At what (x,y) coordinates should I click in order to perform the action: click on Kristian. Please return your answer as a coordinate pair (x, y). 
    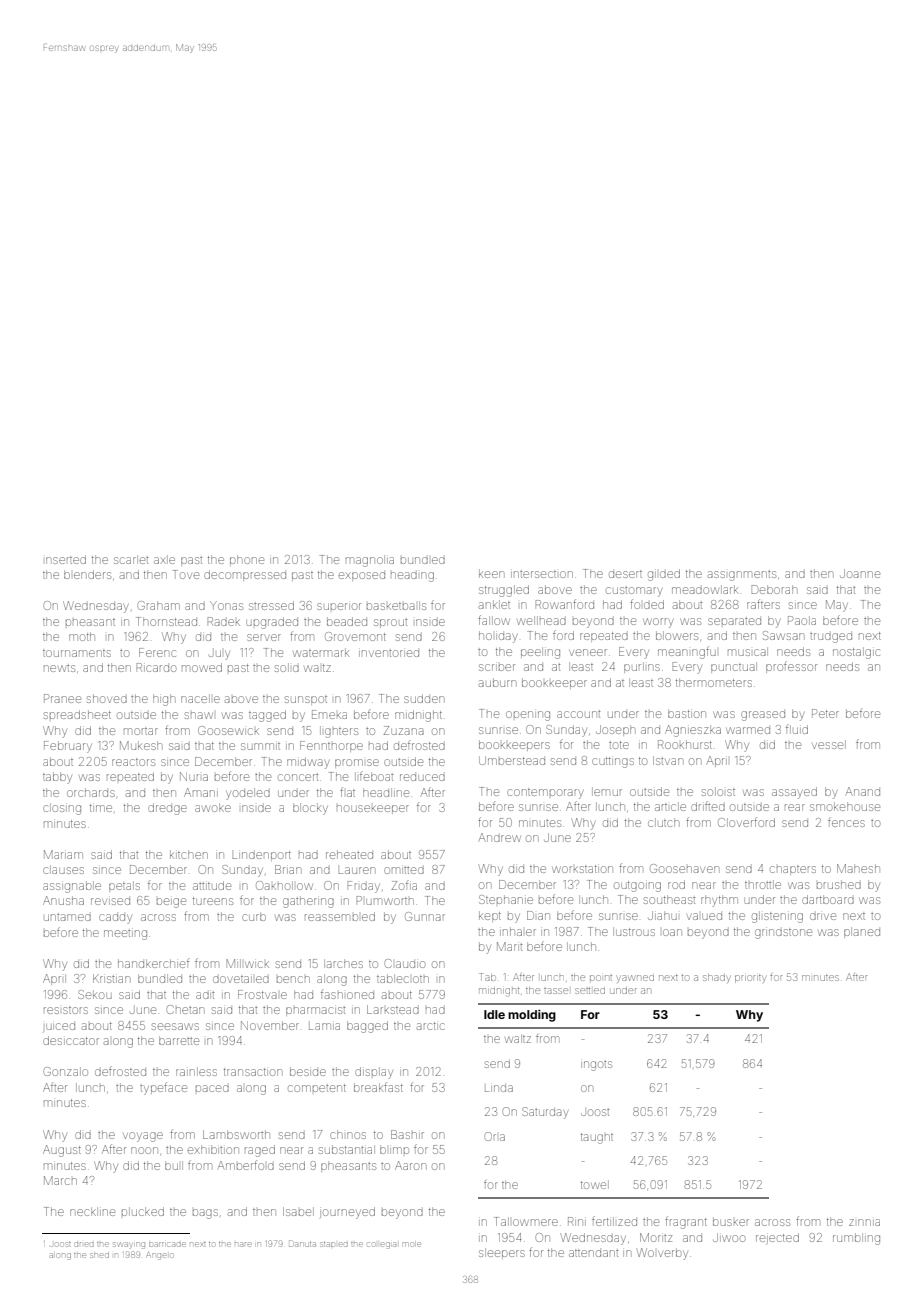
    Looking at the image, I should click on (111, 978).
